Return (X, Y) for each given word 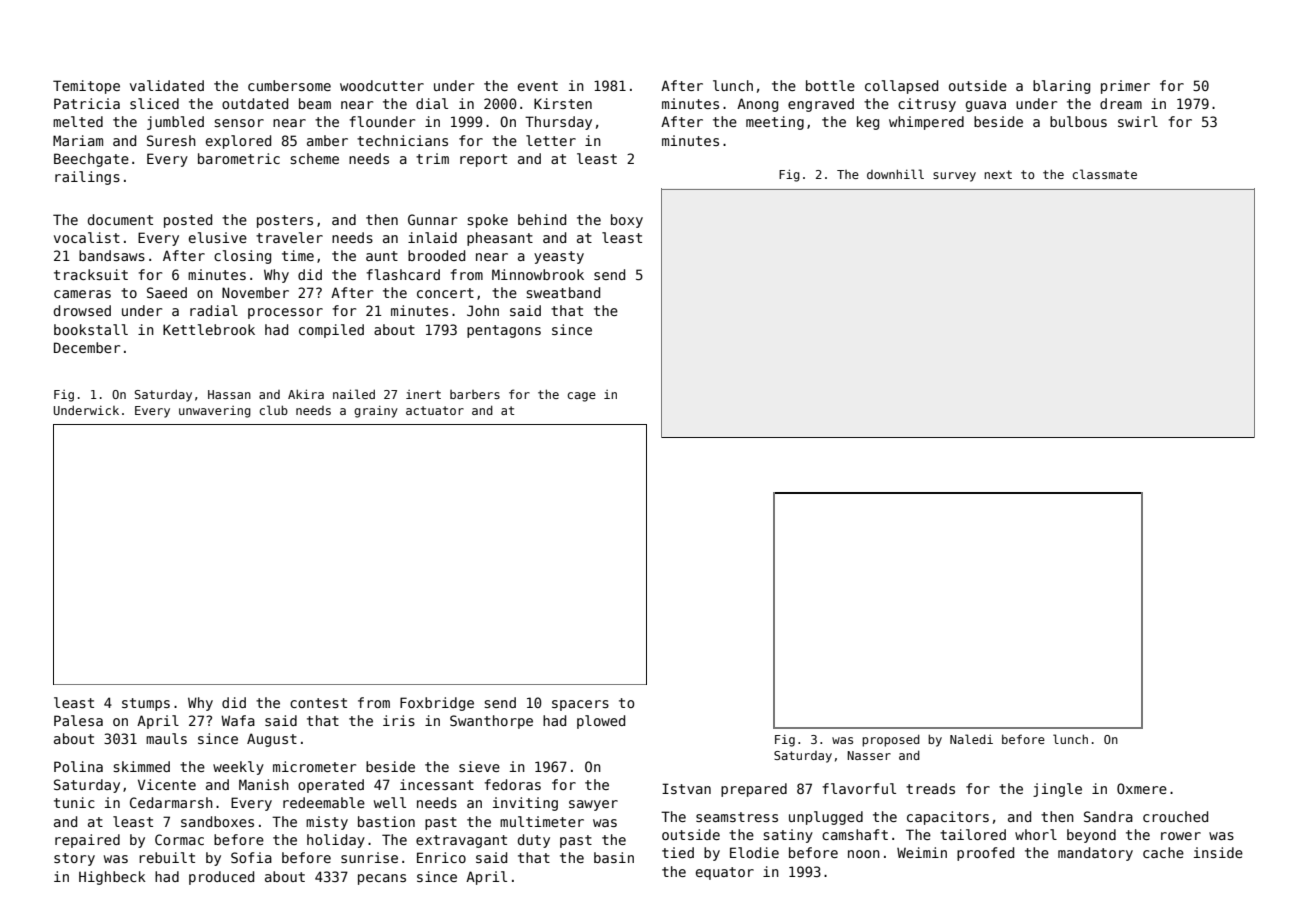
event (538, 86)
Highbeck (112, 878)
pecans (382, 879)
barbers (475, 394)
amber (327, 140)
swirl (1138, 121)
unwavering (215, 412)
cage (582, 397)
